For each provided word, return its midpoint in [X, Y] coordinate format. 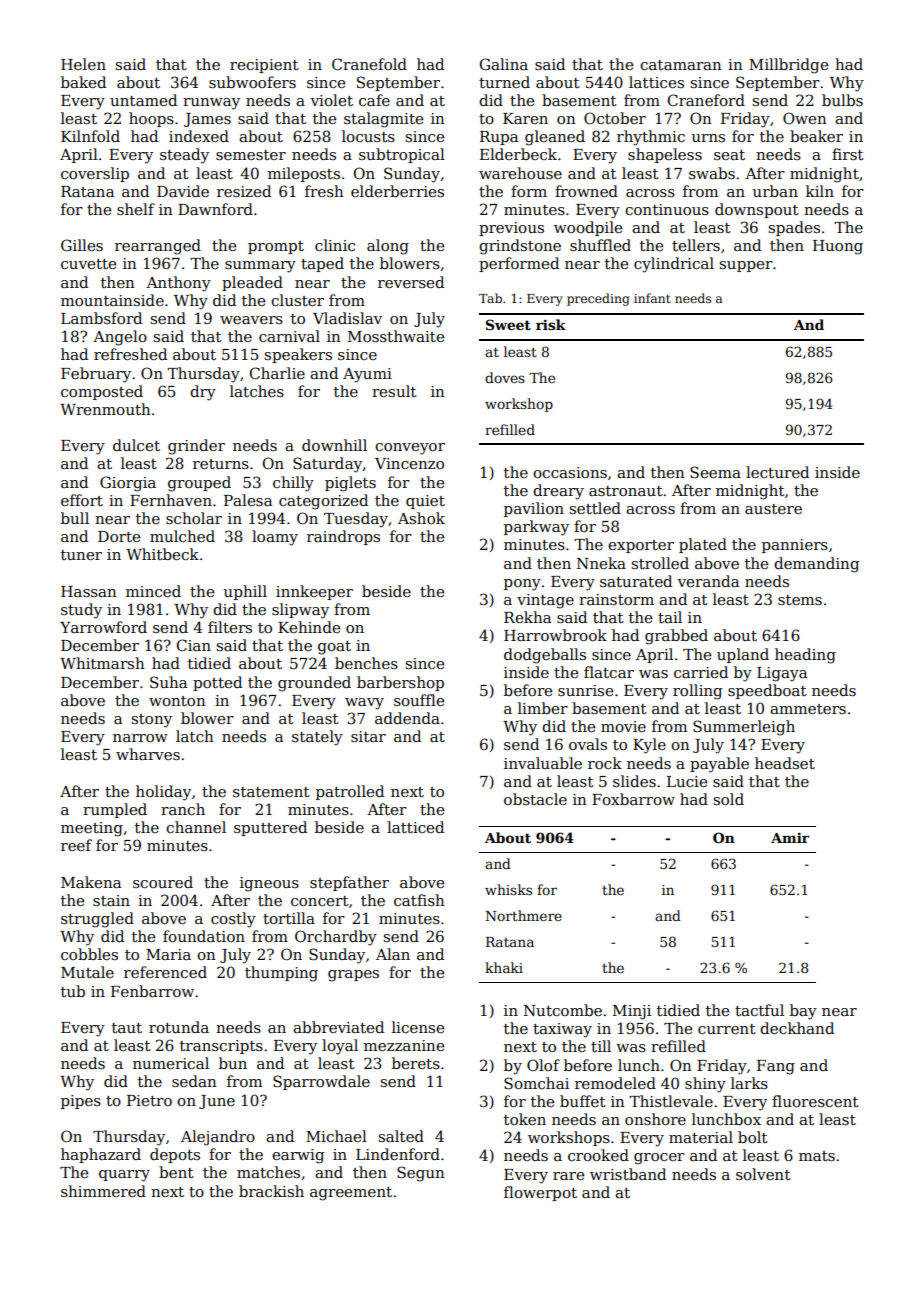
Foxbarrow [633, 799]
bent [176, 1172]
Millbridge [788, 66]
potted [217, 683]
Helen [83, 64]
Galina [504, 64]
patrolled [350, 792]
